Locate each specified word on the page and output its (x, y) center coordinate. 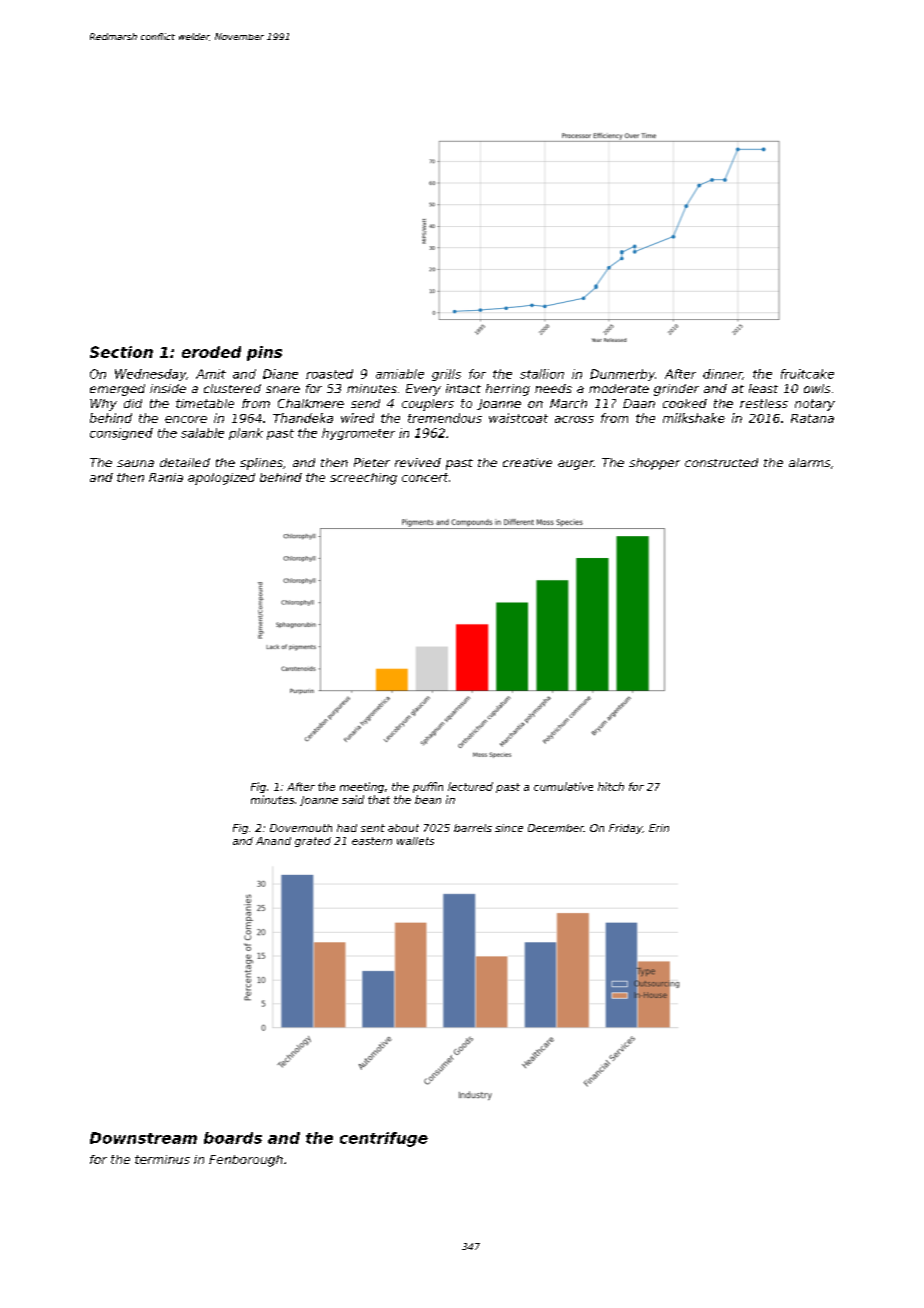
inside (168, 388)
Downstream (143, 1138)
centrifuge (384, 1139)
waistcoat (518, 418)
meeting (362, 787)
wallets (415, 841)
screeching (363, 479)
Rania (166, 477)
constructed (721, 462)
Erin (659, 828)
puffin (428, 787)
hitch (611, 786)
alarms (809, 462)
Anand (273, 841)
